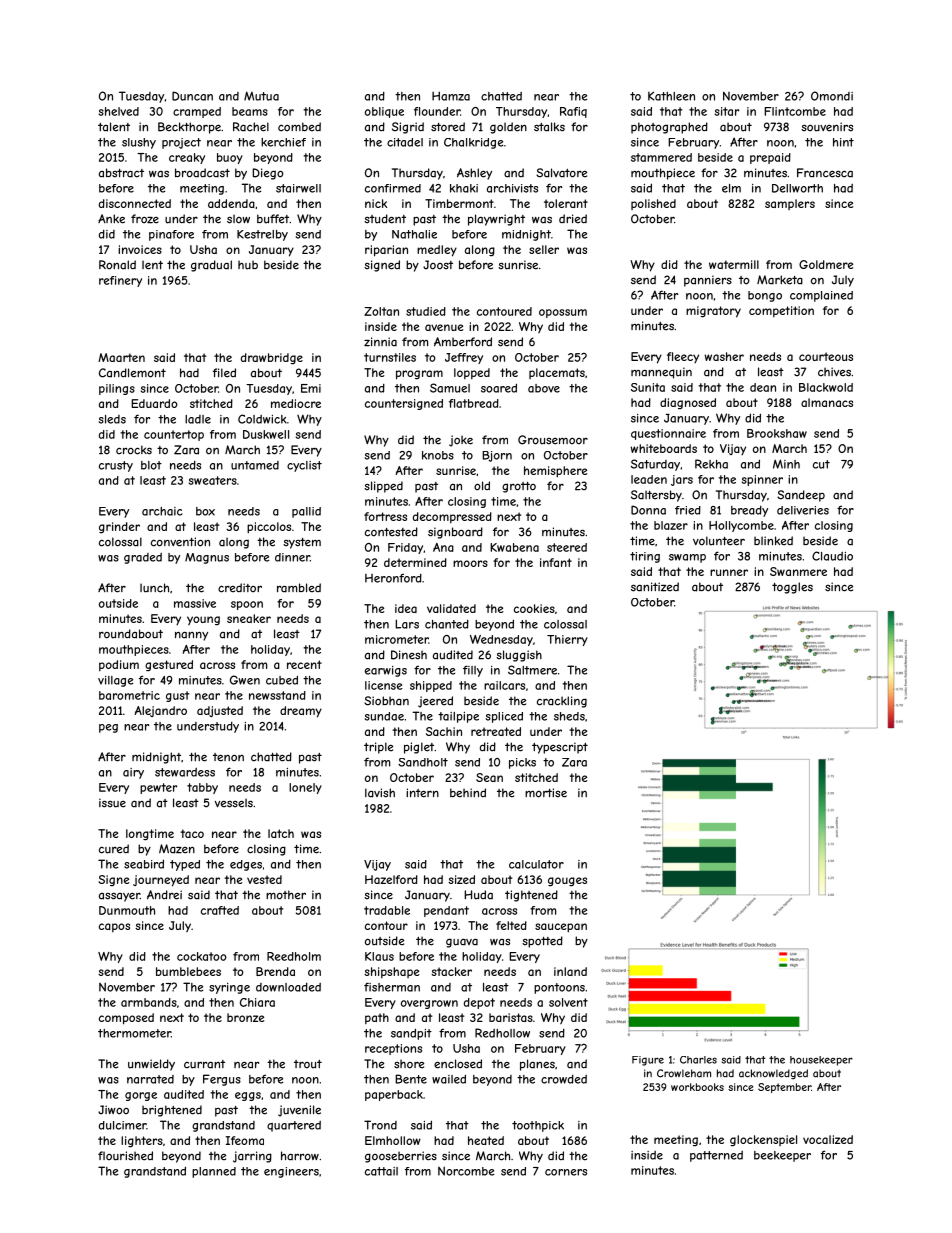 The height and width of the document is (1233, 952). I want to click on lavish, so click(380, 793).
